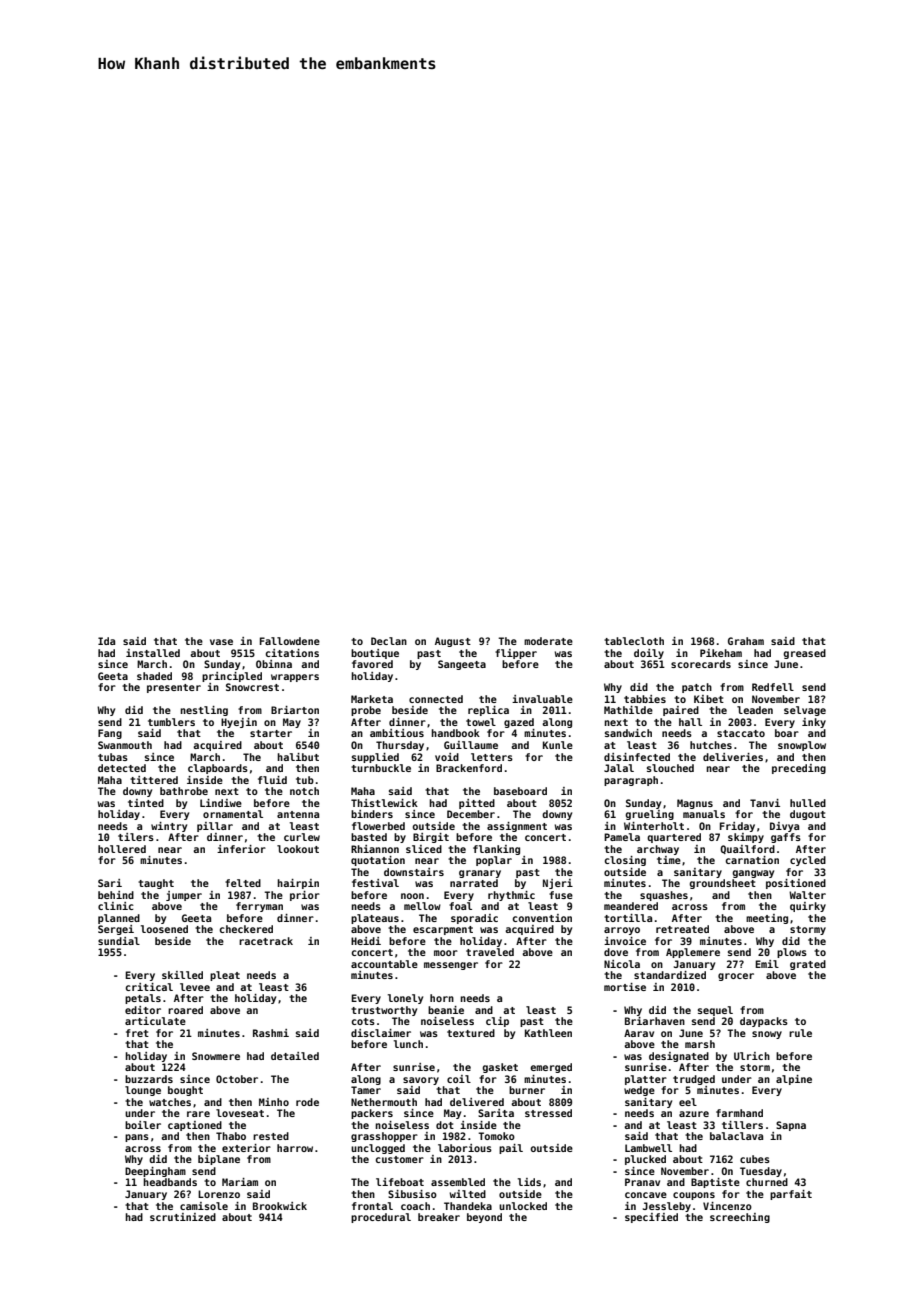  I want to click on scrutinized, so click(183, 1217).
